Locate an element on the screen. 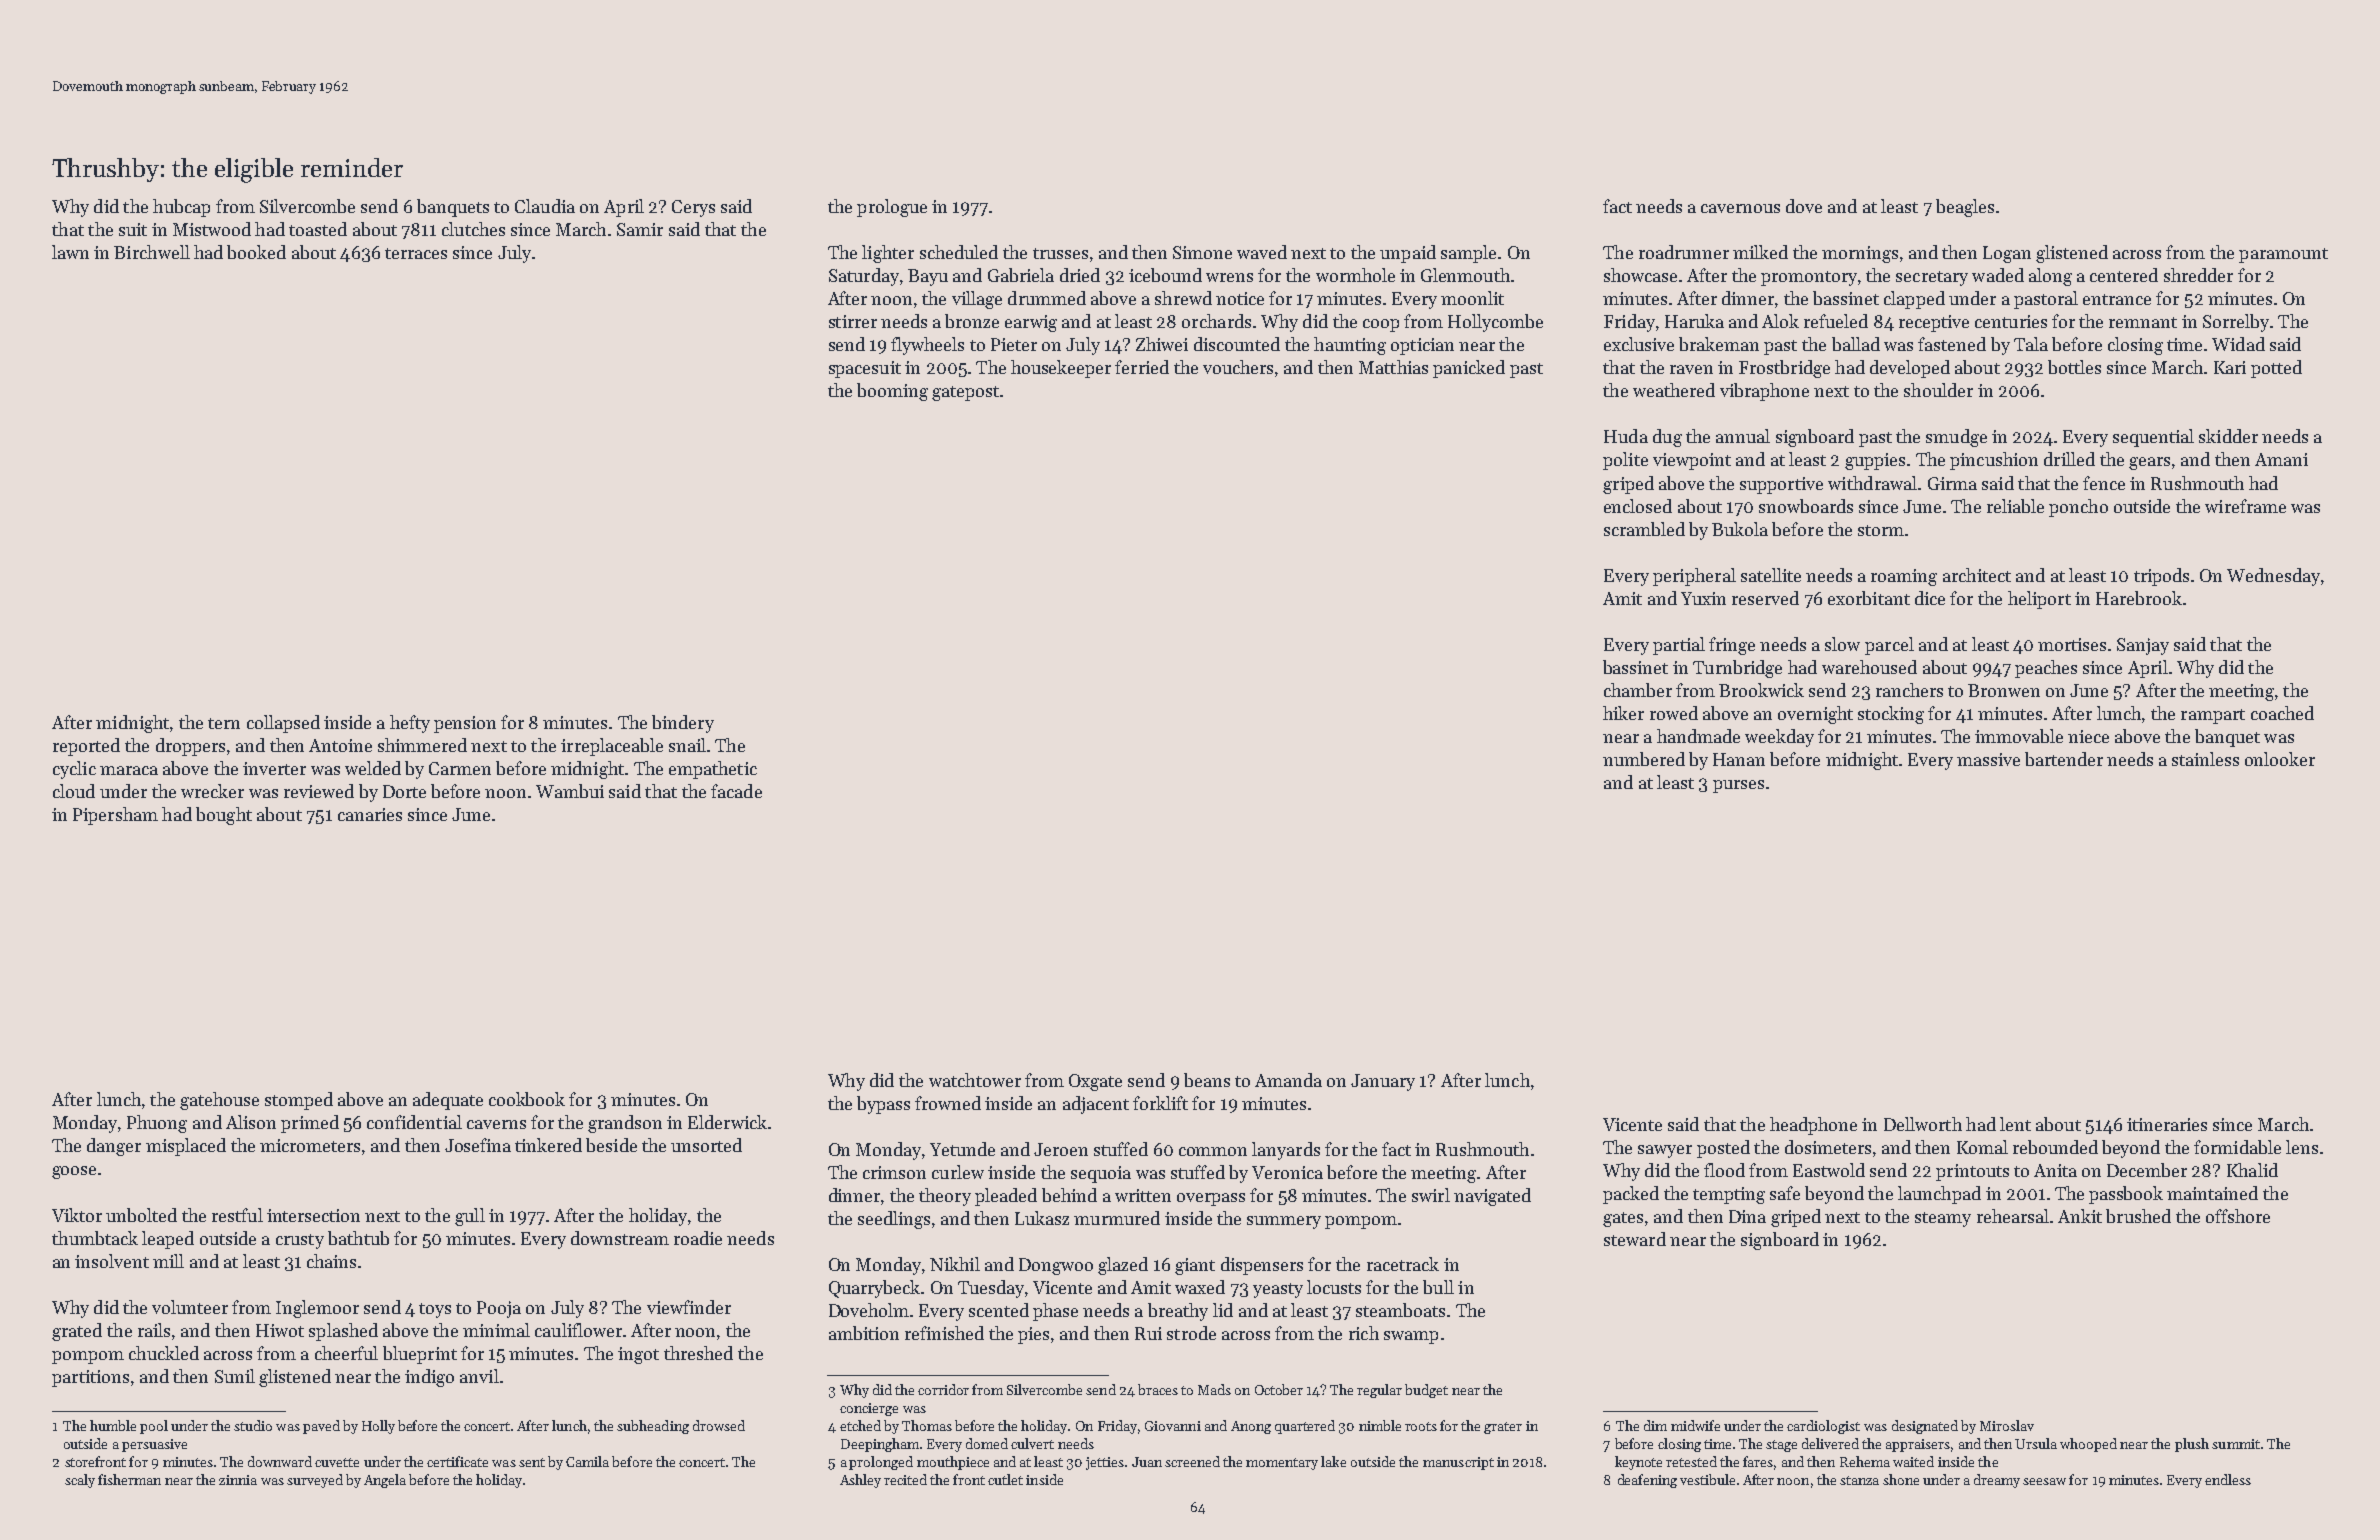  Phuong is located at coordinates (157, 1124).
